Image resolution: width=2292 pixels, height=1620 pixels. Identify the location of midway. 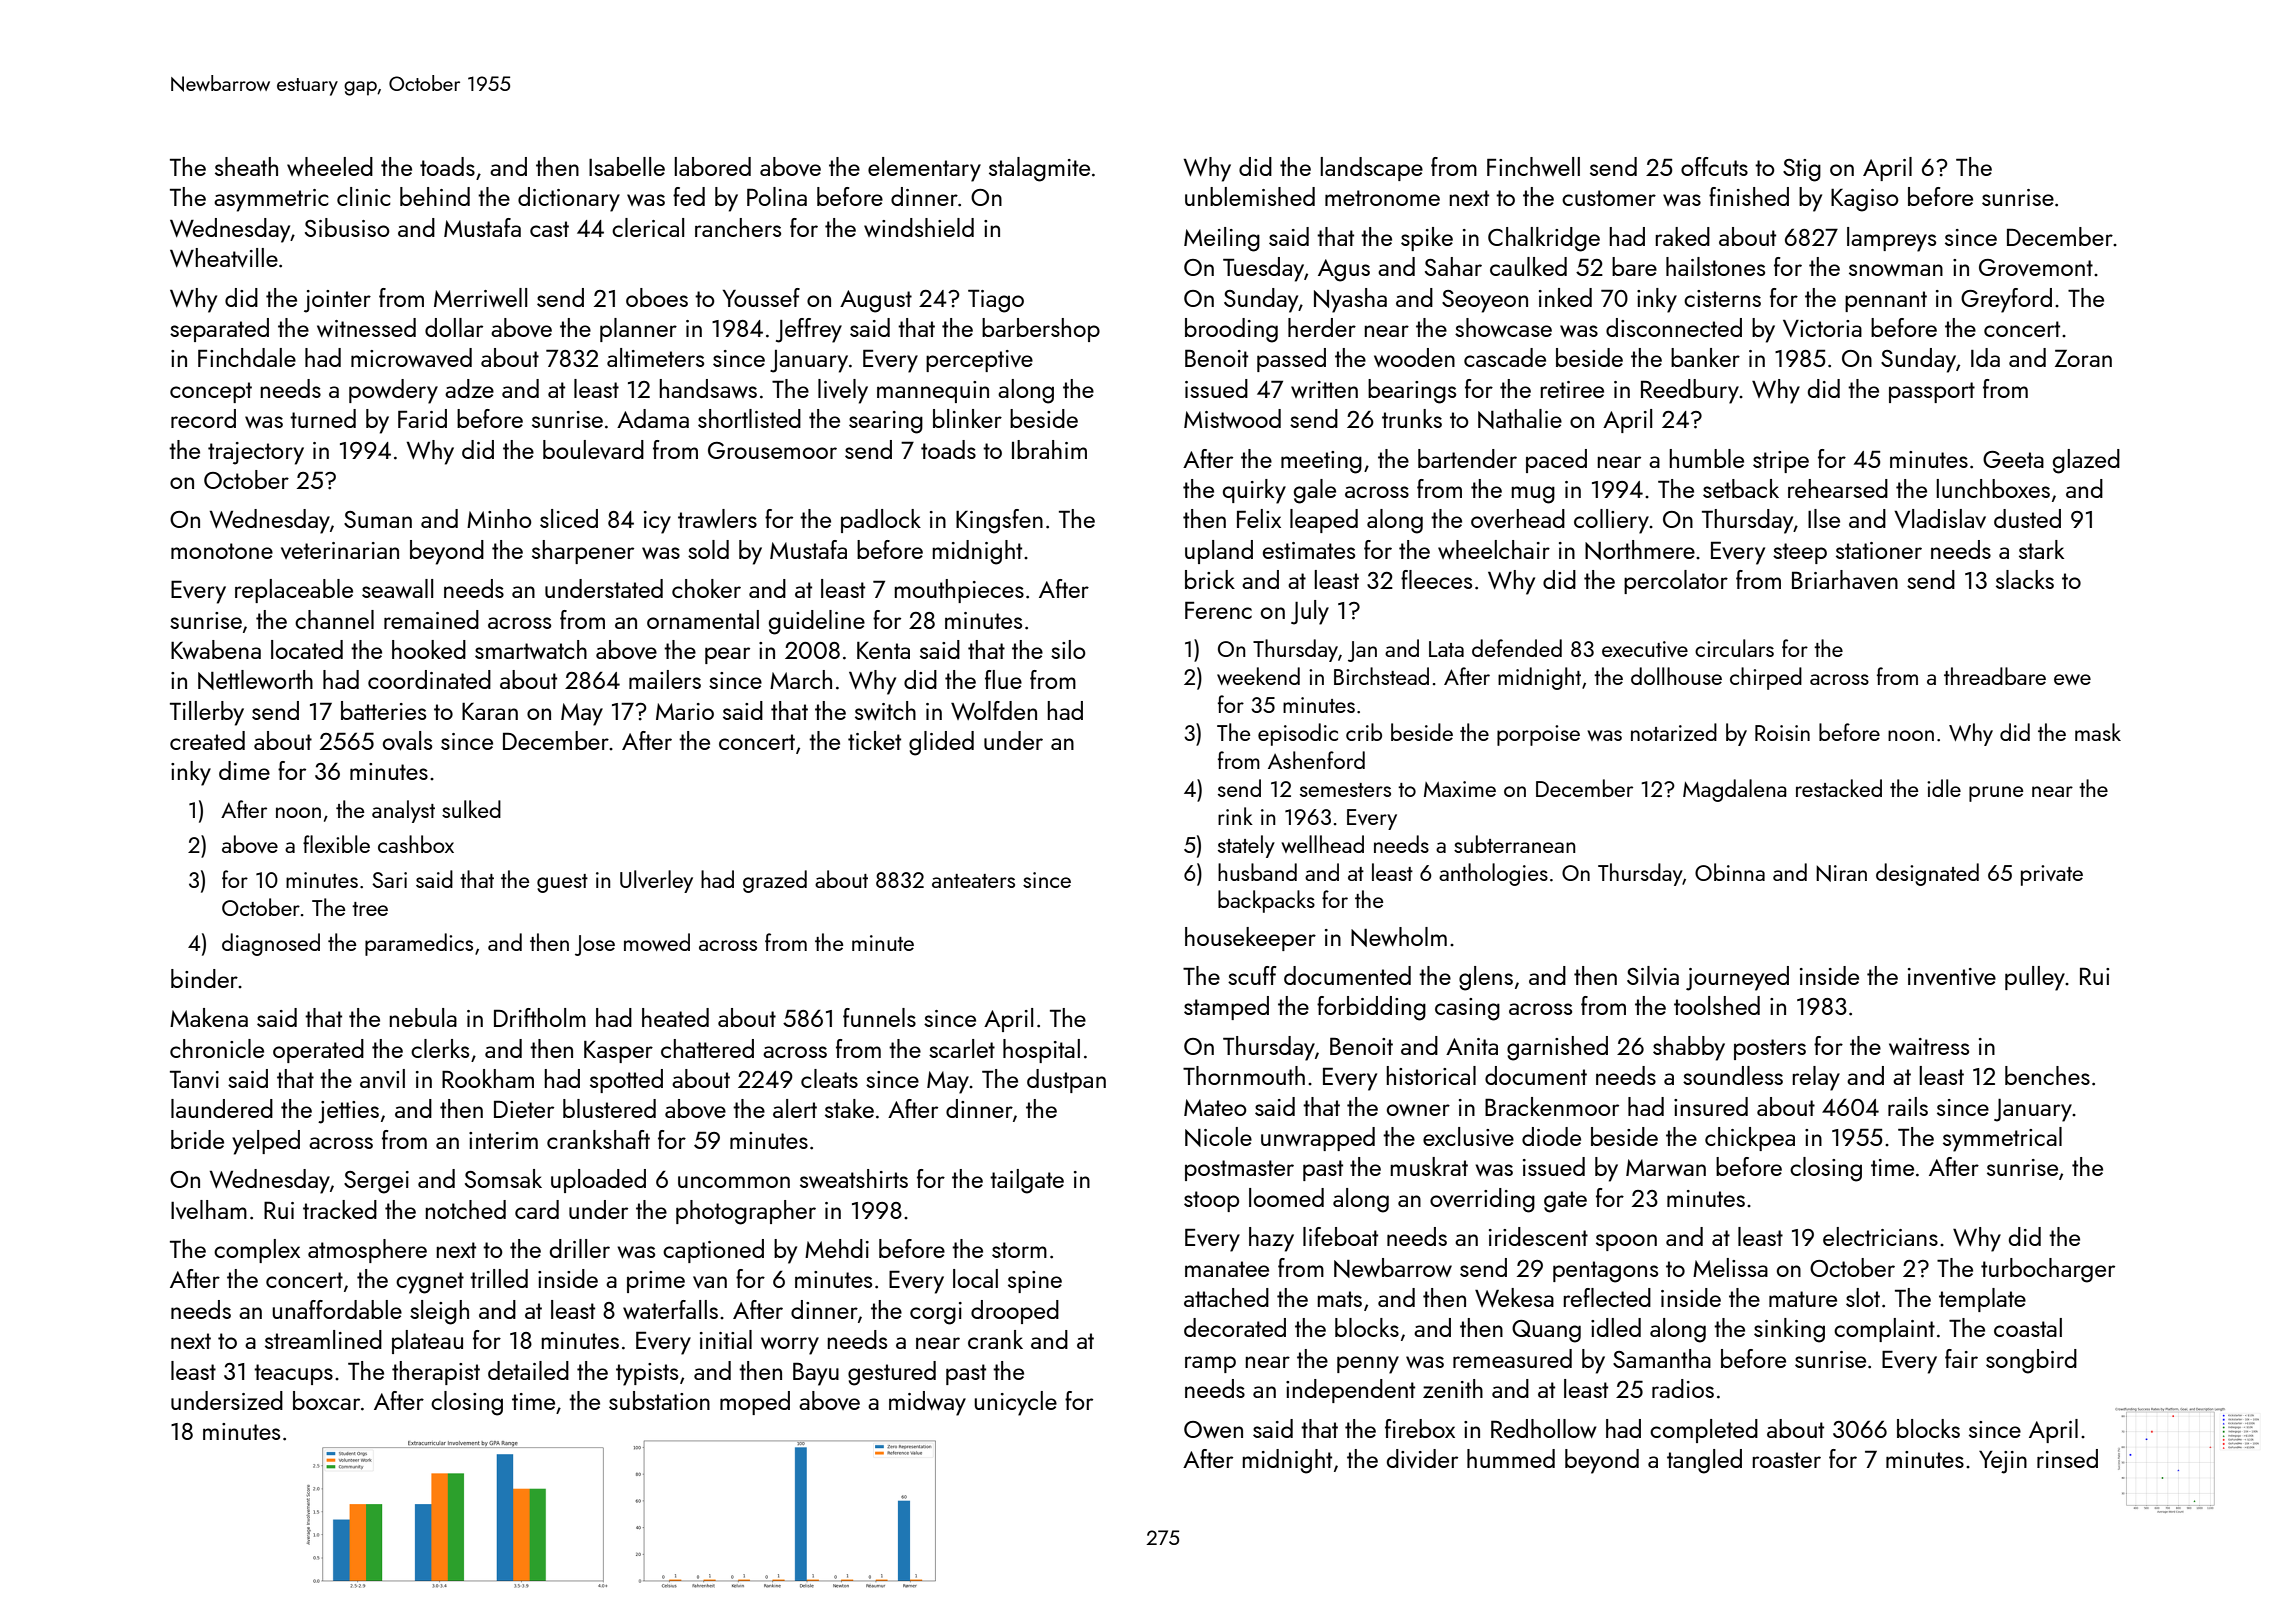
(927, 1403).
